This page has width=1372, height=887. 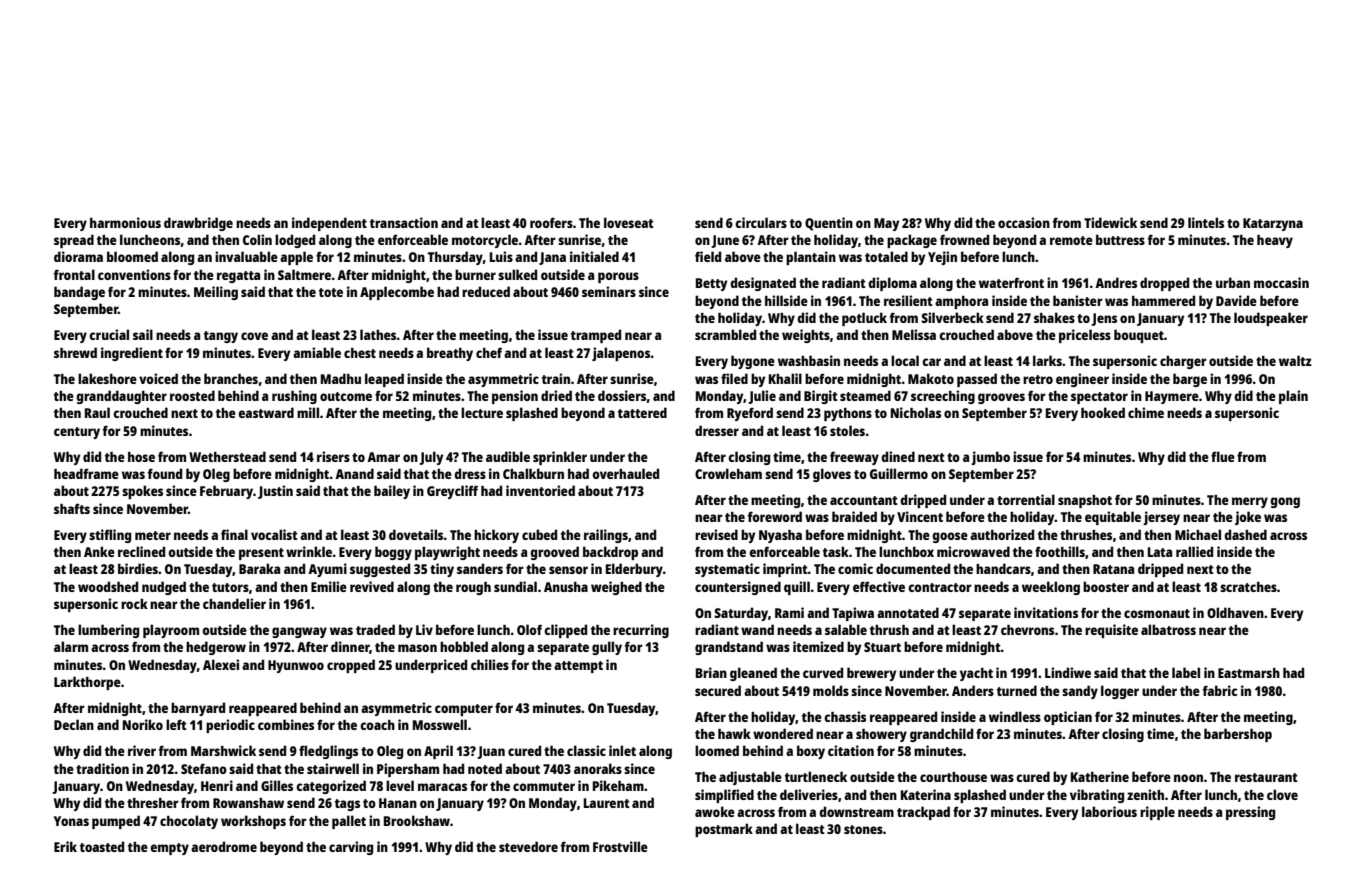 I want to click on lecture, so click(x=482, y=412).
